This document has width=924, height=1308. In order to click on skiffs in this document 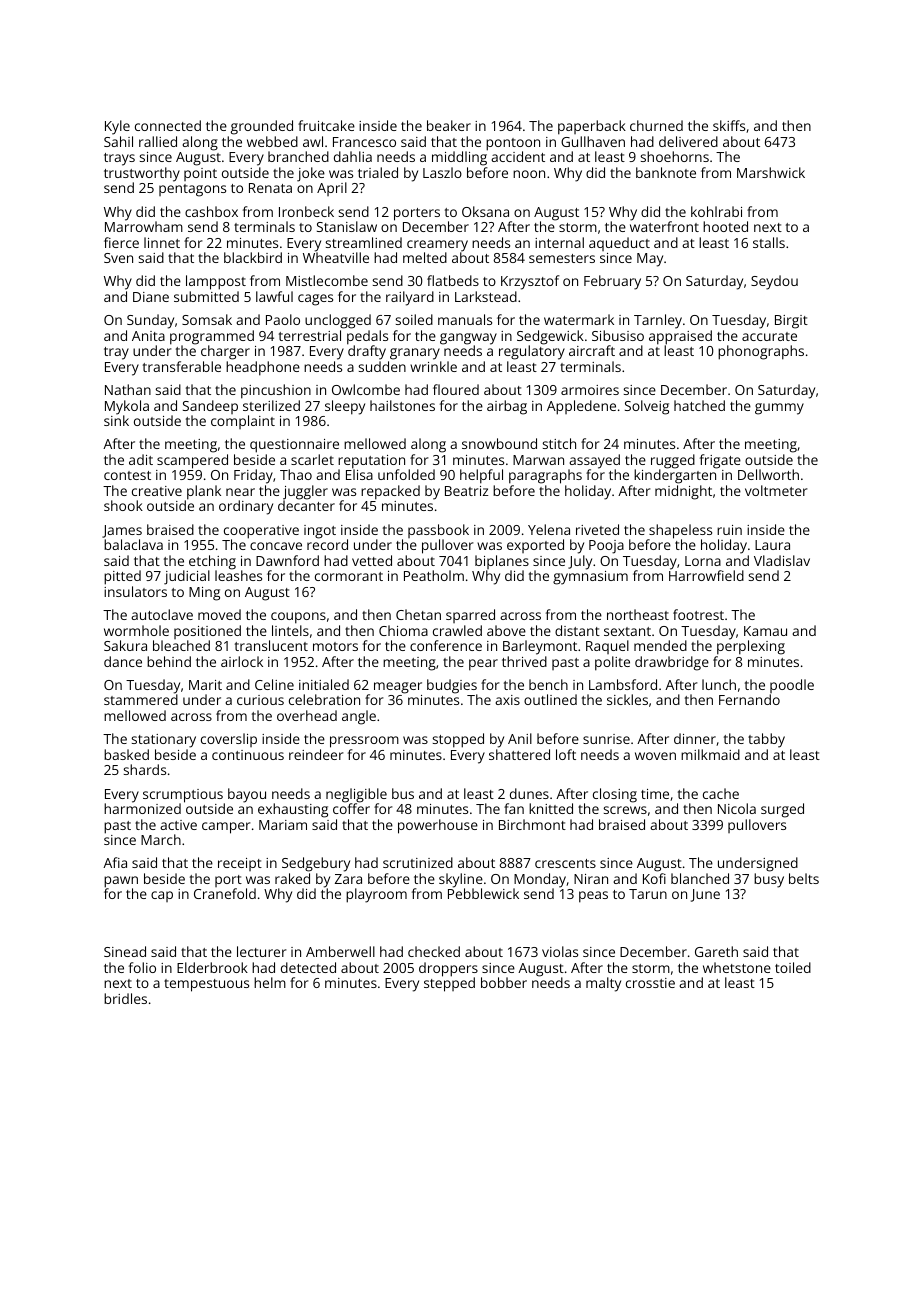, I will do `click(729, 125)`.
